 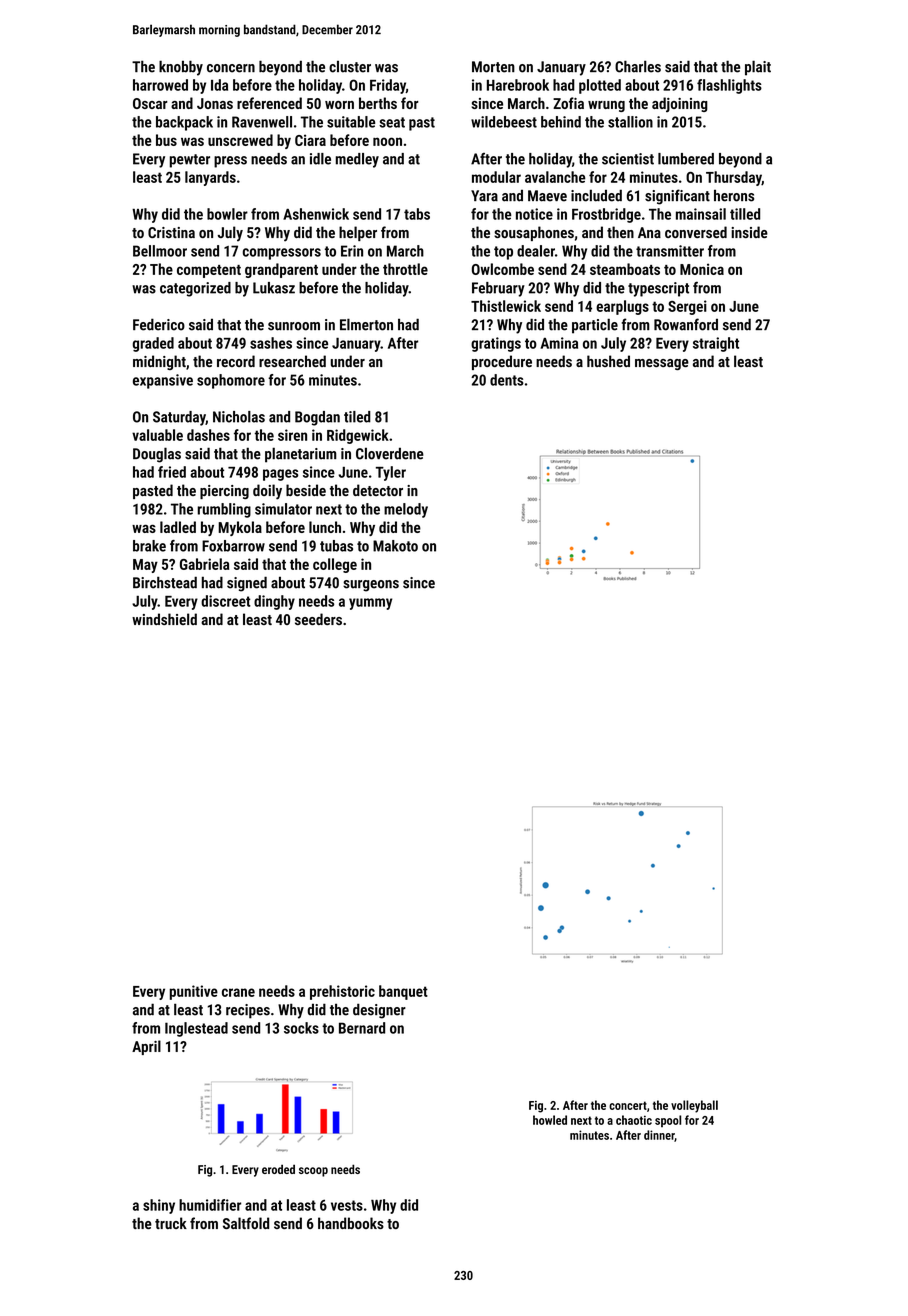 I want to click on punitive, so click(x=194, y=992).
